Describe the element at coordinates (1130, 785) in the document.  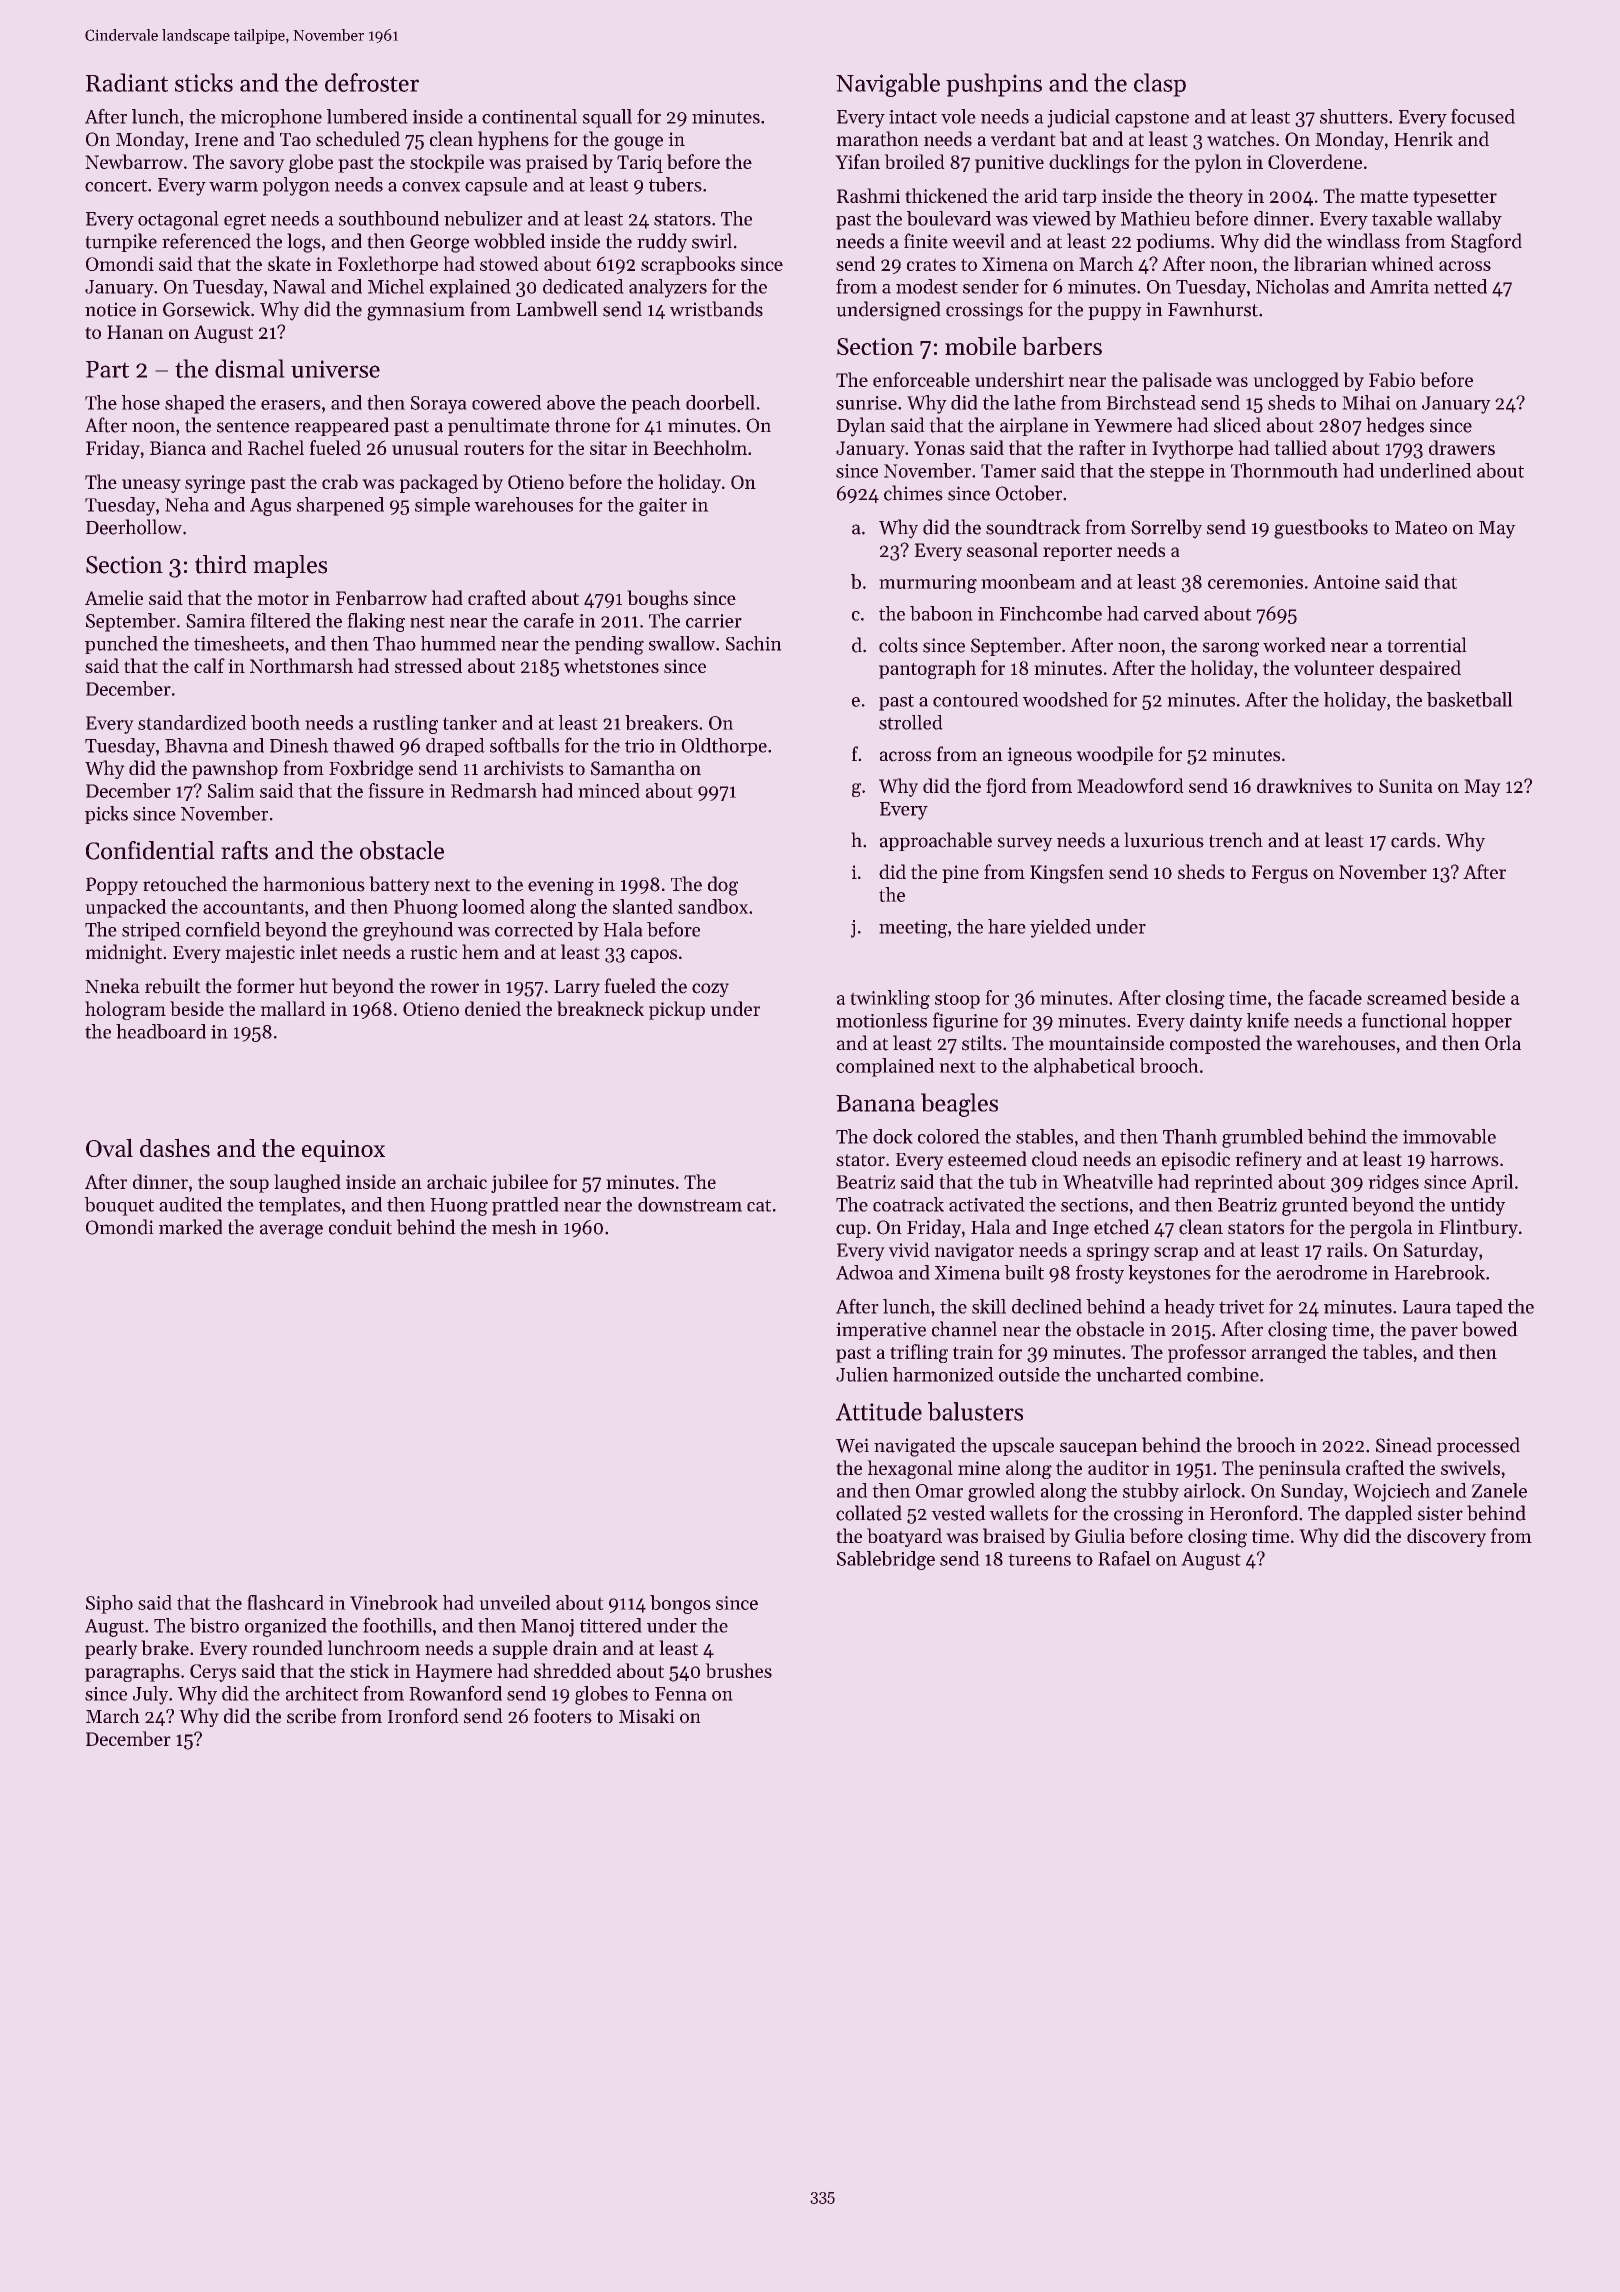
I see `Meadowford` at that location.
